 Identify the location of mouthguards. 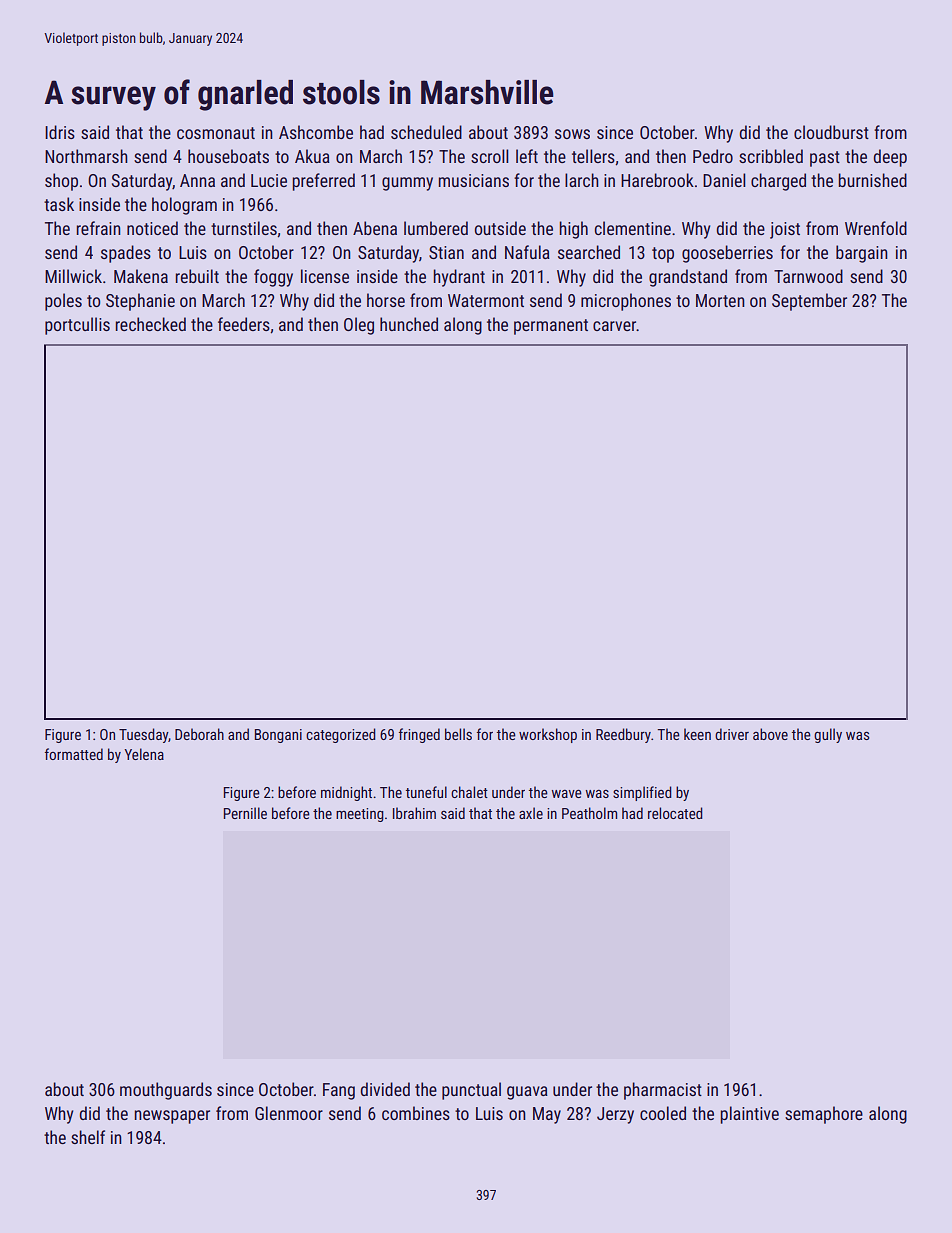
(166, 1091).
